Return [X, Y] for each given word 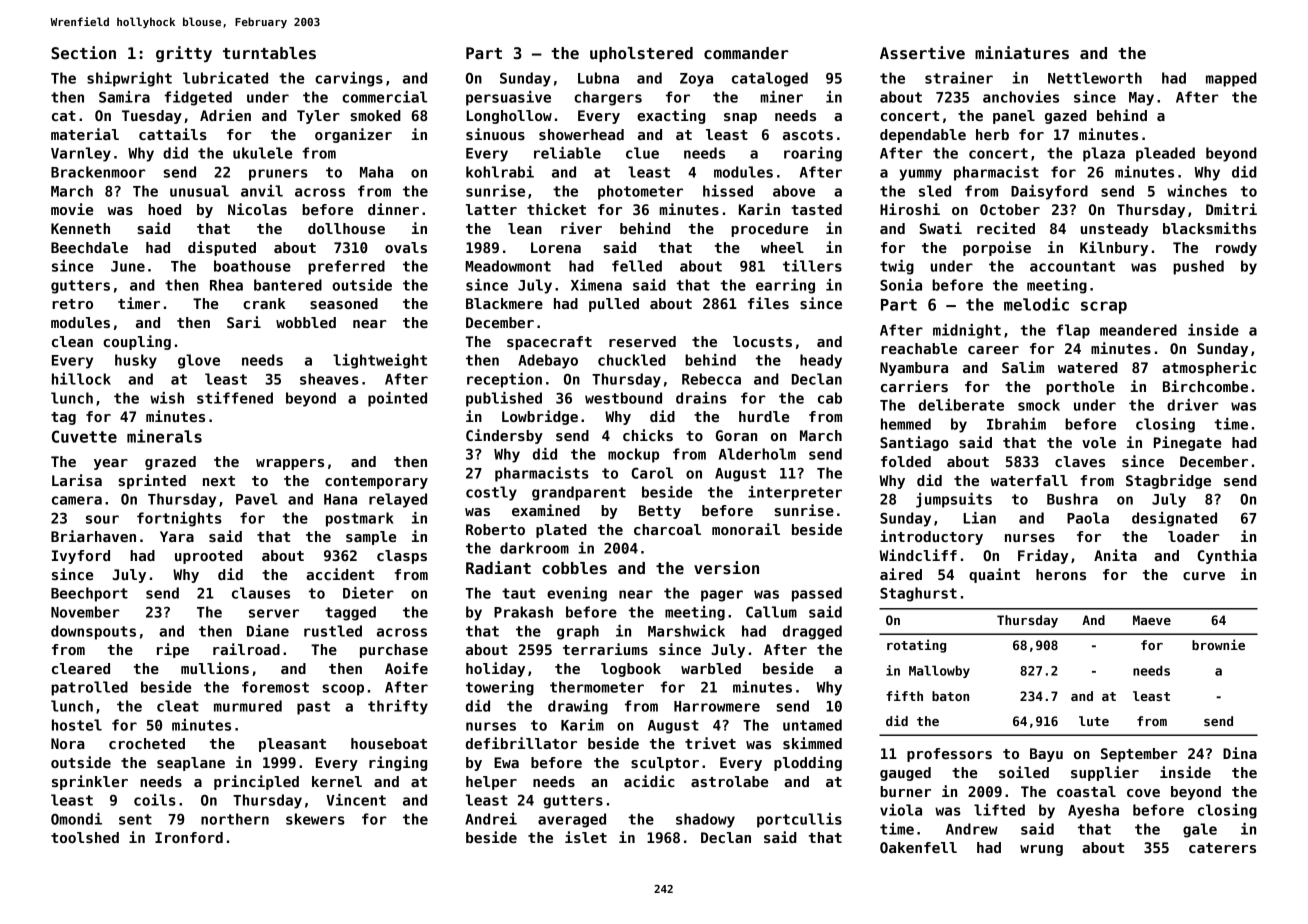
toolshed [85, 837]
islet [586, 837]
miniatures [1022, 53]
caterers [1222, 848]
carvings [349, 79]
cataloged [770, 79]
